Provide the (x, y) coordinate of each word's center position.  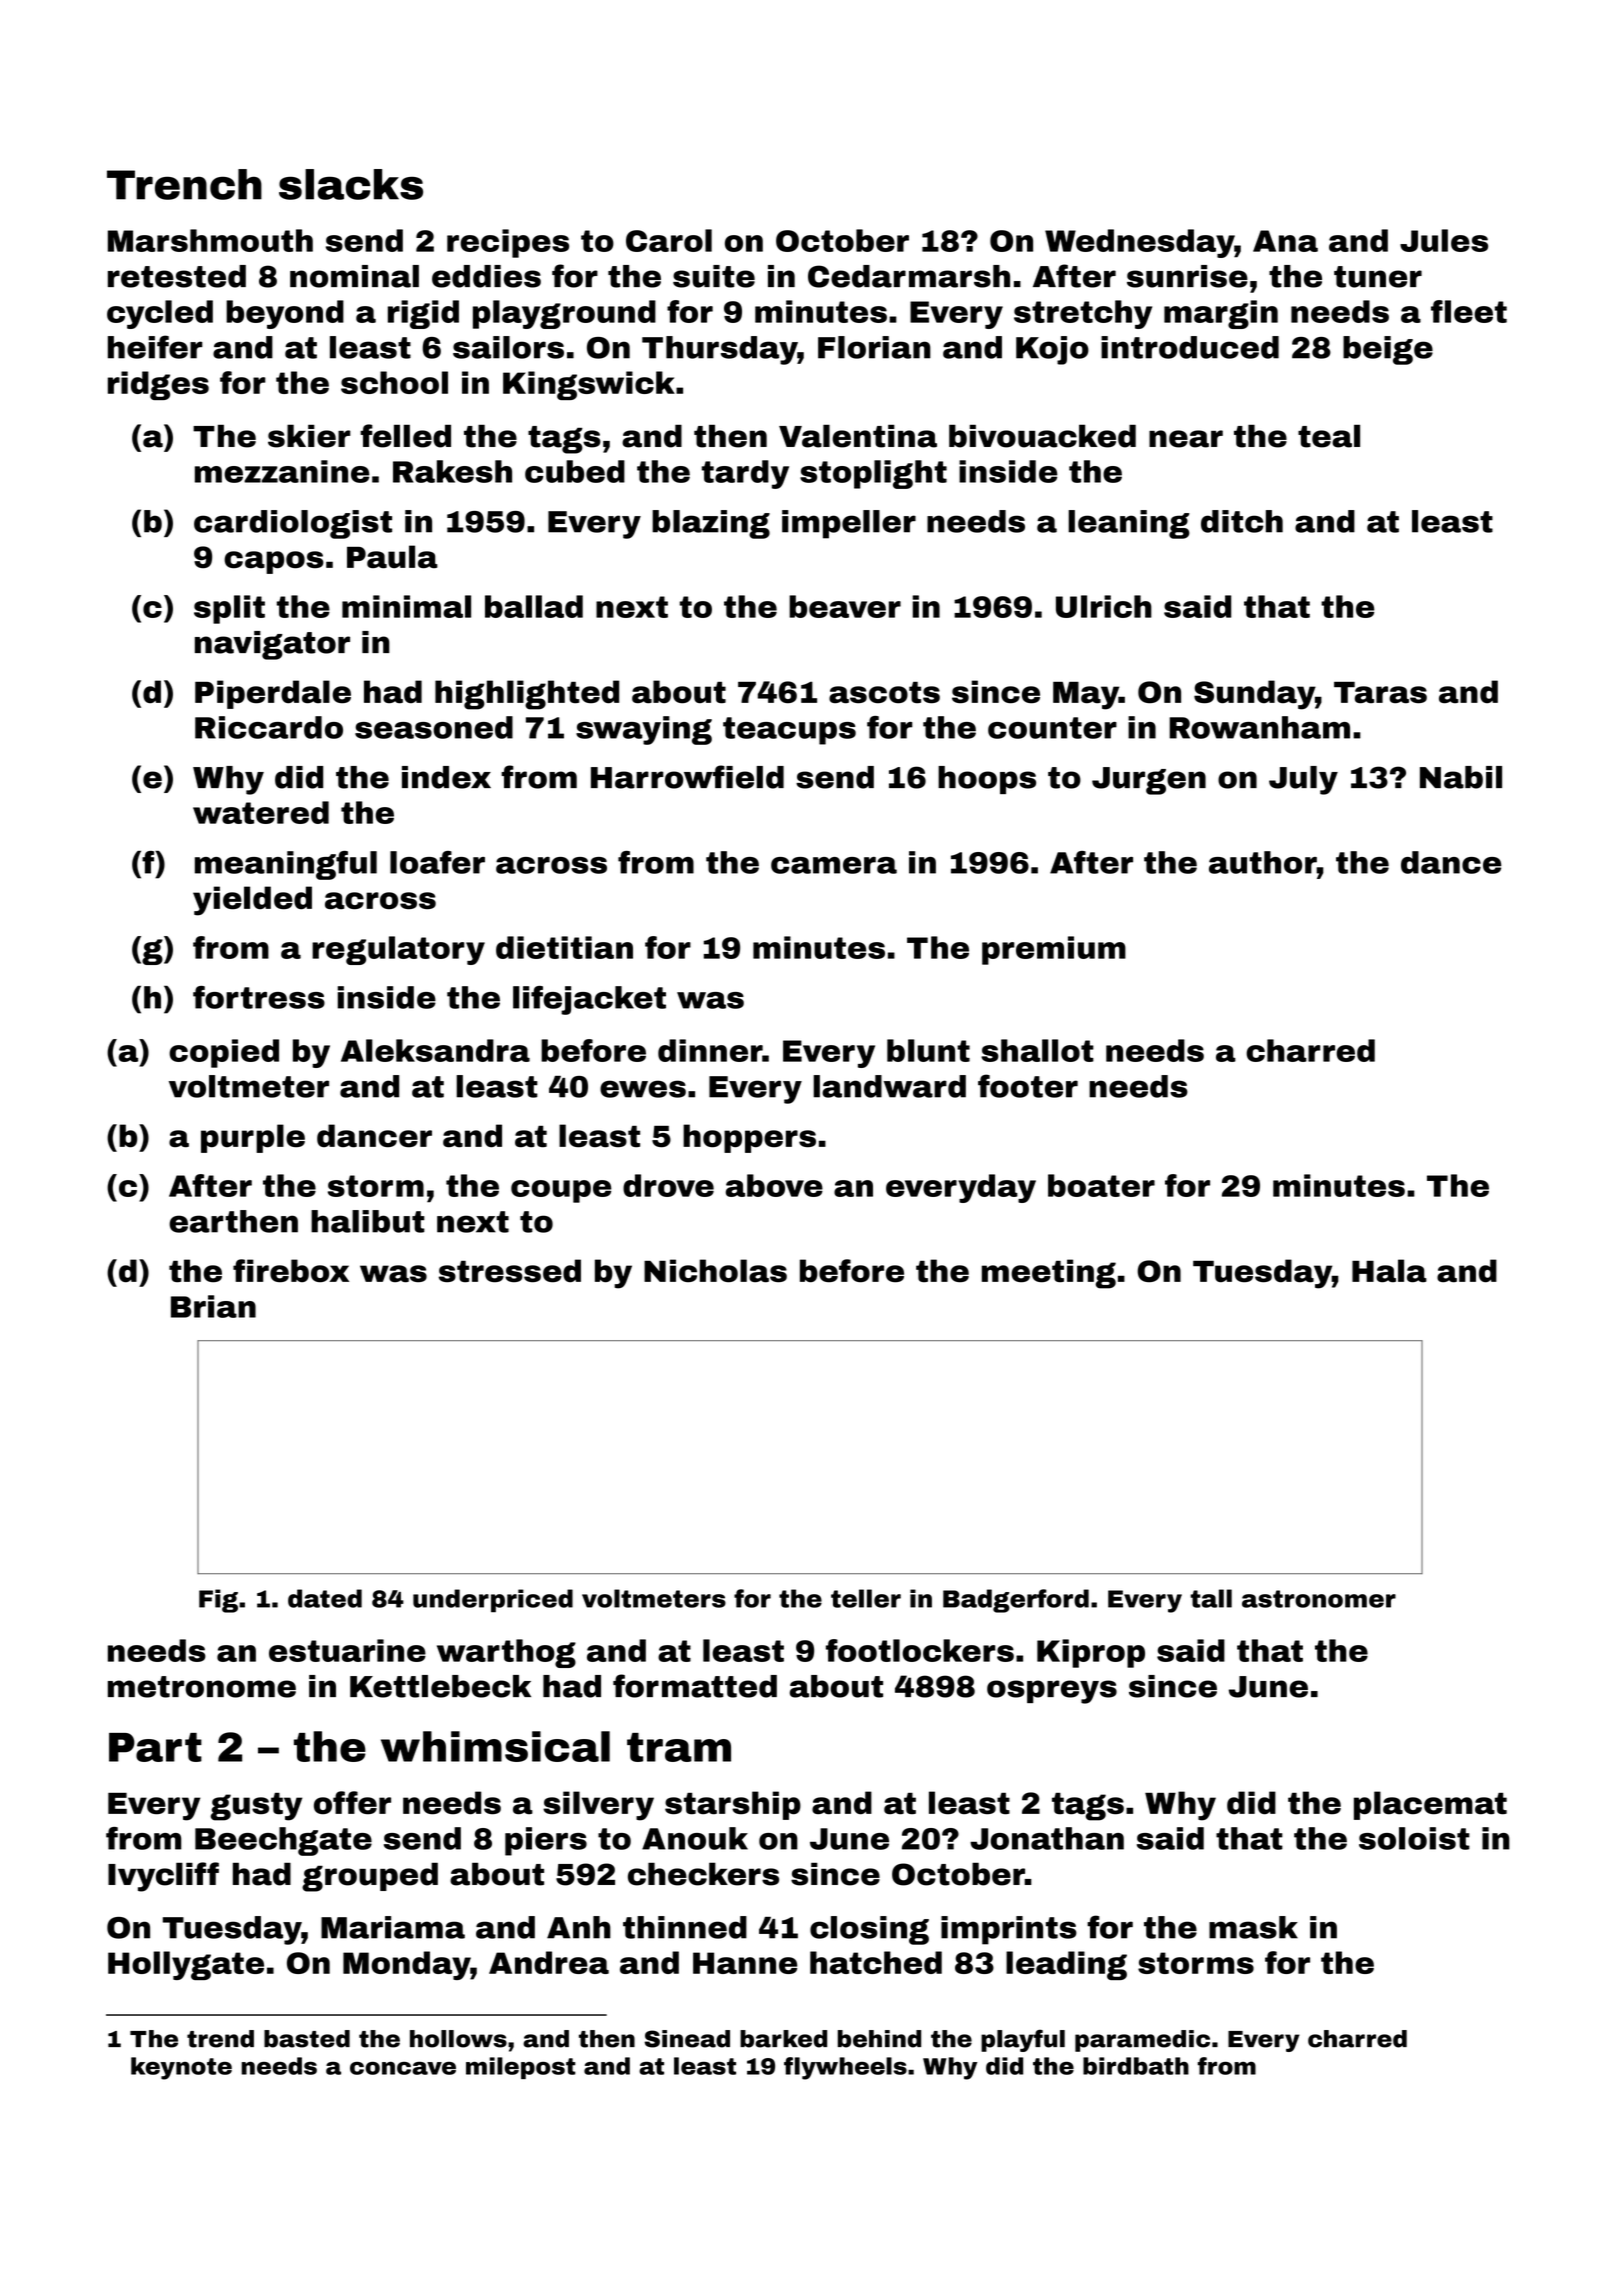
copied (224, 1053)
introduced (1190, 347)
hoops (987, 780)
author (1263, 862)
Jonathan (1047, 1838)
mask (1253, 1927)
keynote (181, 2068)
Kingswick (589, 385)
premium (1054, 950)
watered (261, 812)
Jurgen (1149, 781)
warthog (506, 1653)
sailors (508, 347)
